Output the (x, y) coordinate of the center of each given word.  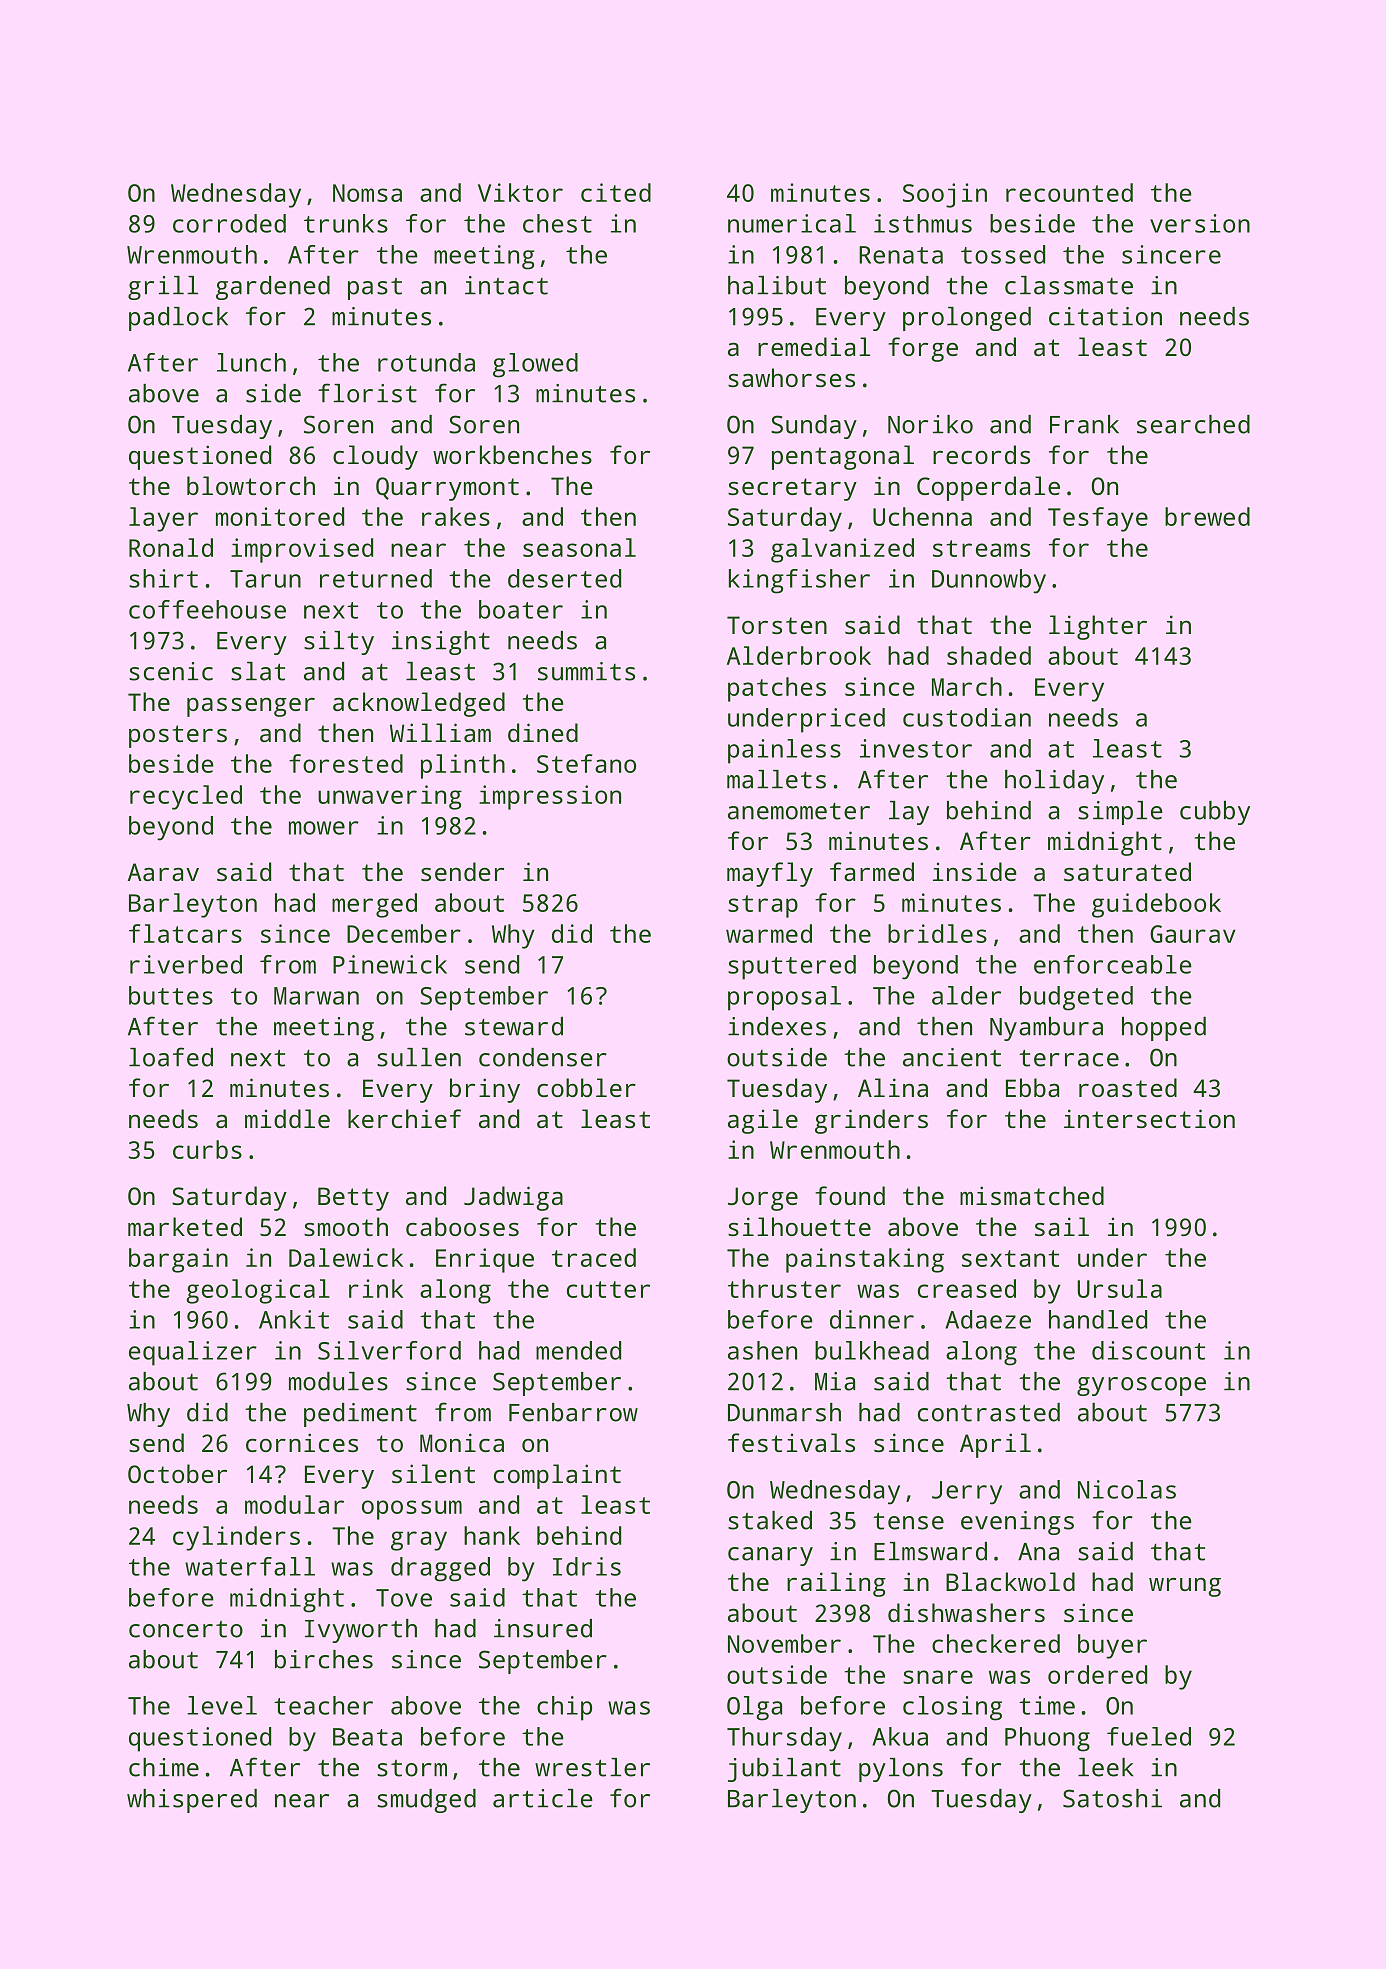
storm (412, 1768)
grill (163, 288)
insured (543, 1628)
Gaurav (1193, 934)
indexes (777, 1026)
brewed (1207, 516)
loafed (171, 1057)
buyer (1112, 1646)
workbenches (512, 454)
